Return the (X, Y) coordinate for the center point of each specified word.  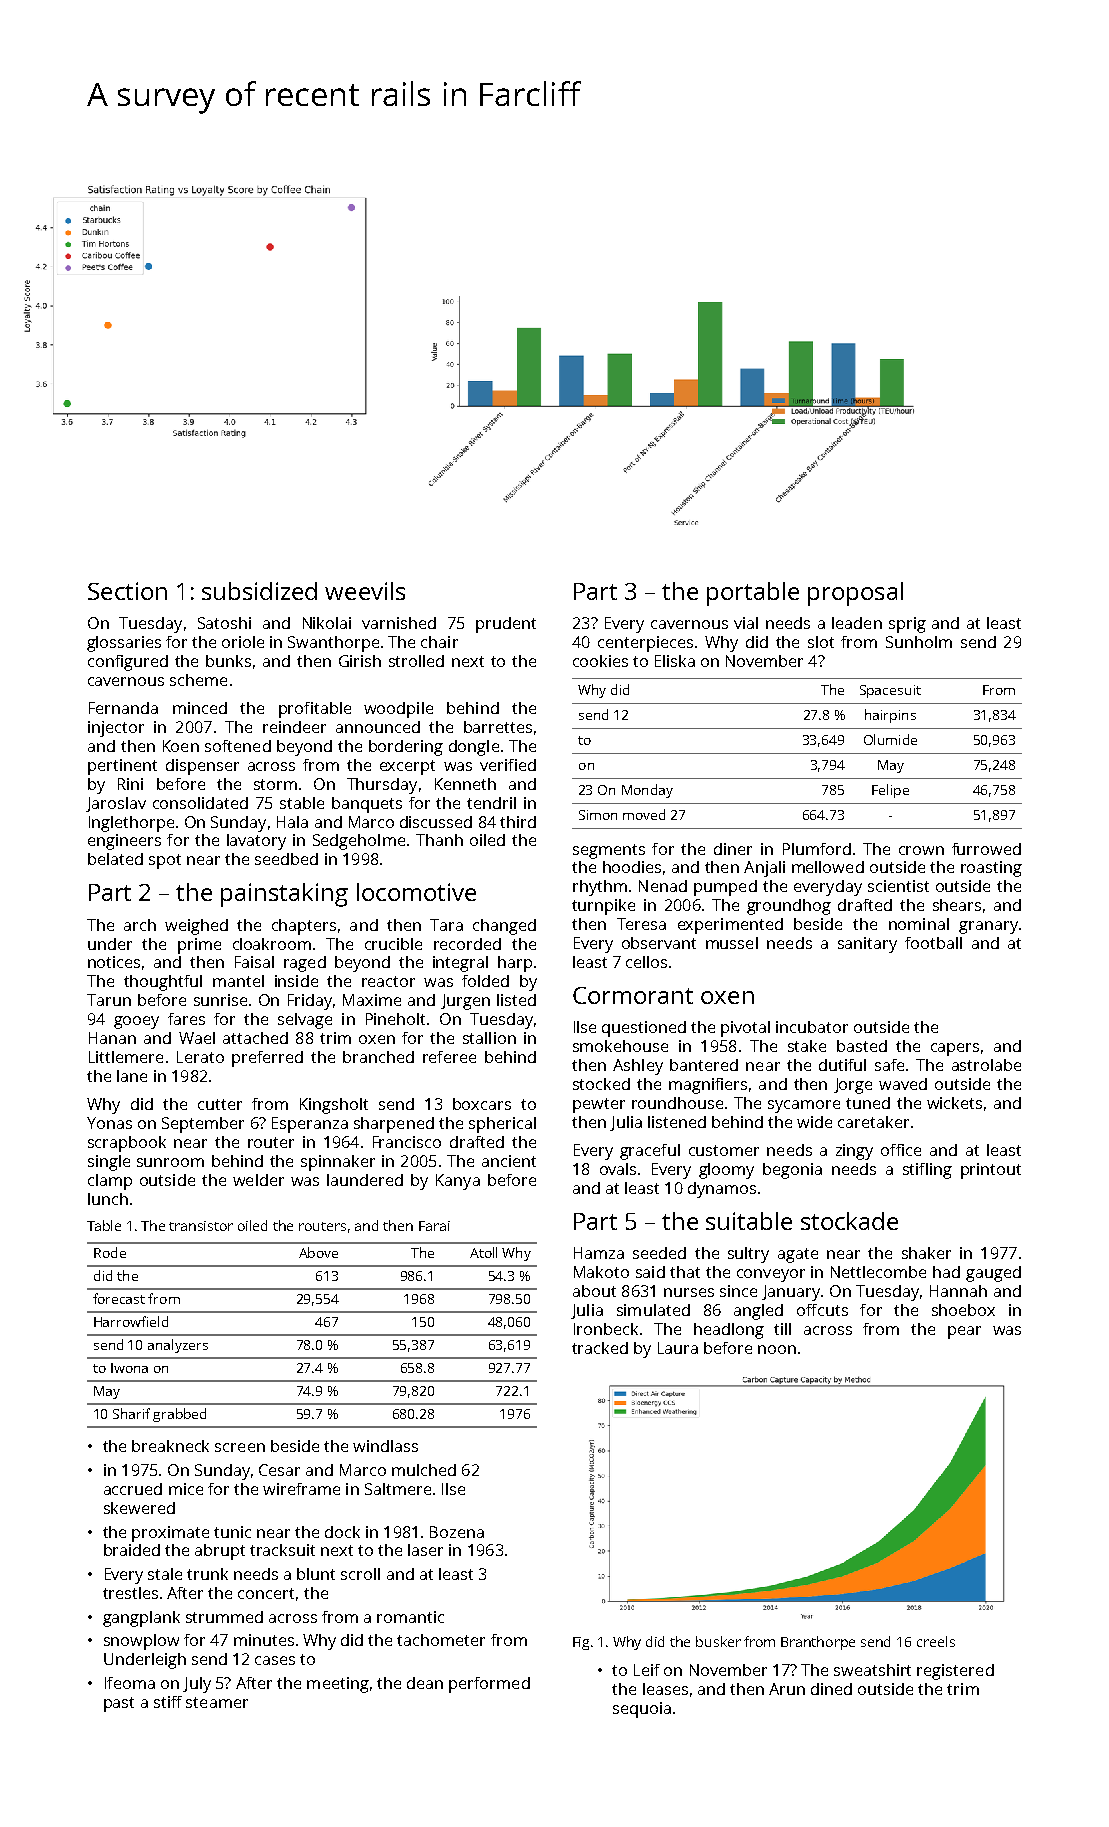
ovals (618, 1169)
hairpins (890, 716)
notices (114, 962)
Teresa (641, 924)
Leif (647, 1670)
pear (964, 1332)
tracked (600, 1348)
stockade (849, 1221)
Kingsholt (334, 1106)
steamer (217, 1702)
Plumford (817, 849)
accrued (133, 1489)
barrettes (498, 727)
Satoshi (224, 623)
